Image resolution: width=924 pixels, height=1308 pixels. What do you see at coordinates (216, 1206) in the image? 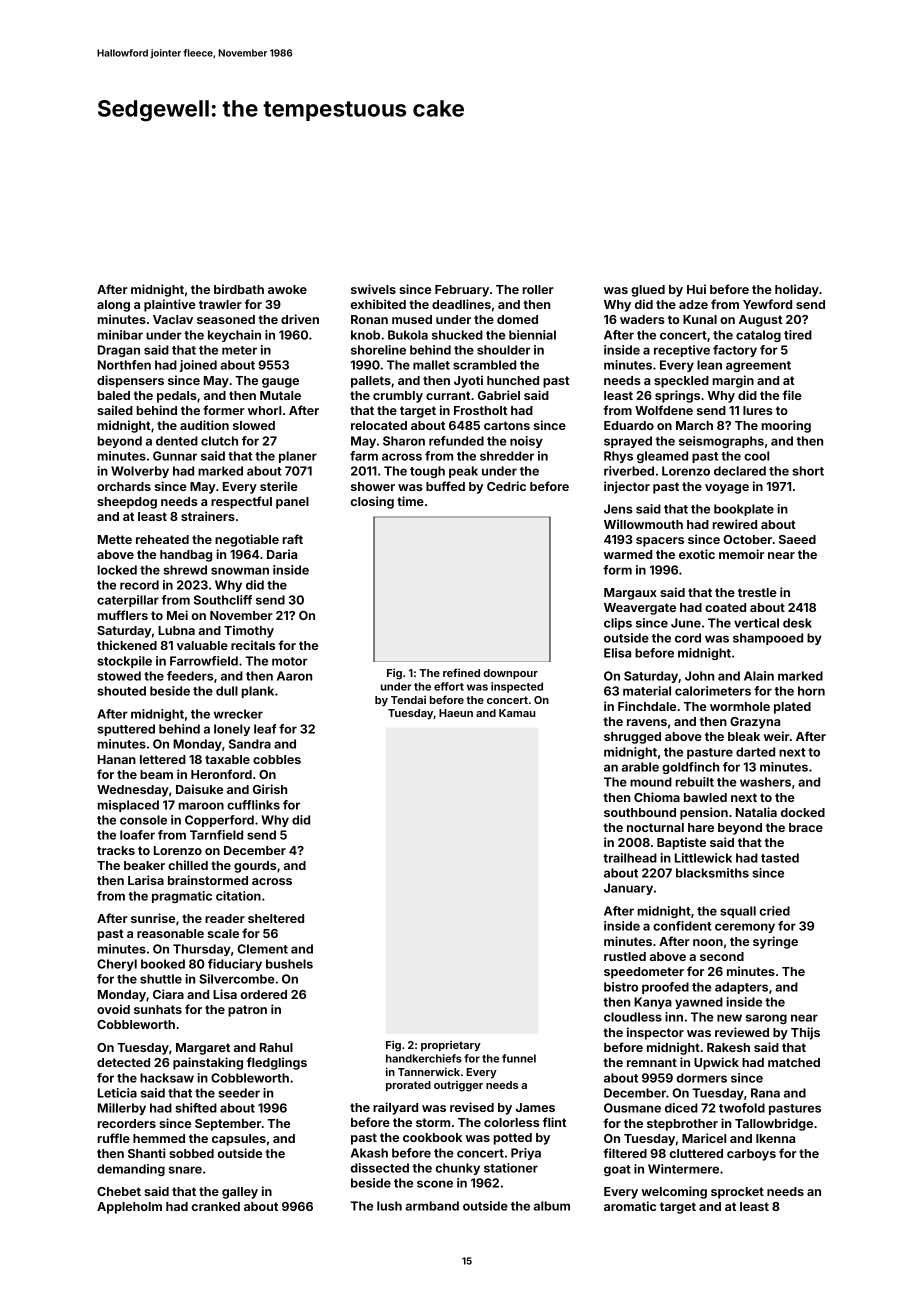
I see `cranked` at bounding box center [216, 1206].
